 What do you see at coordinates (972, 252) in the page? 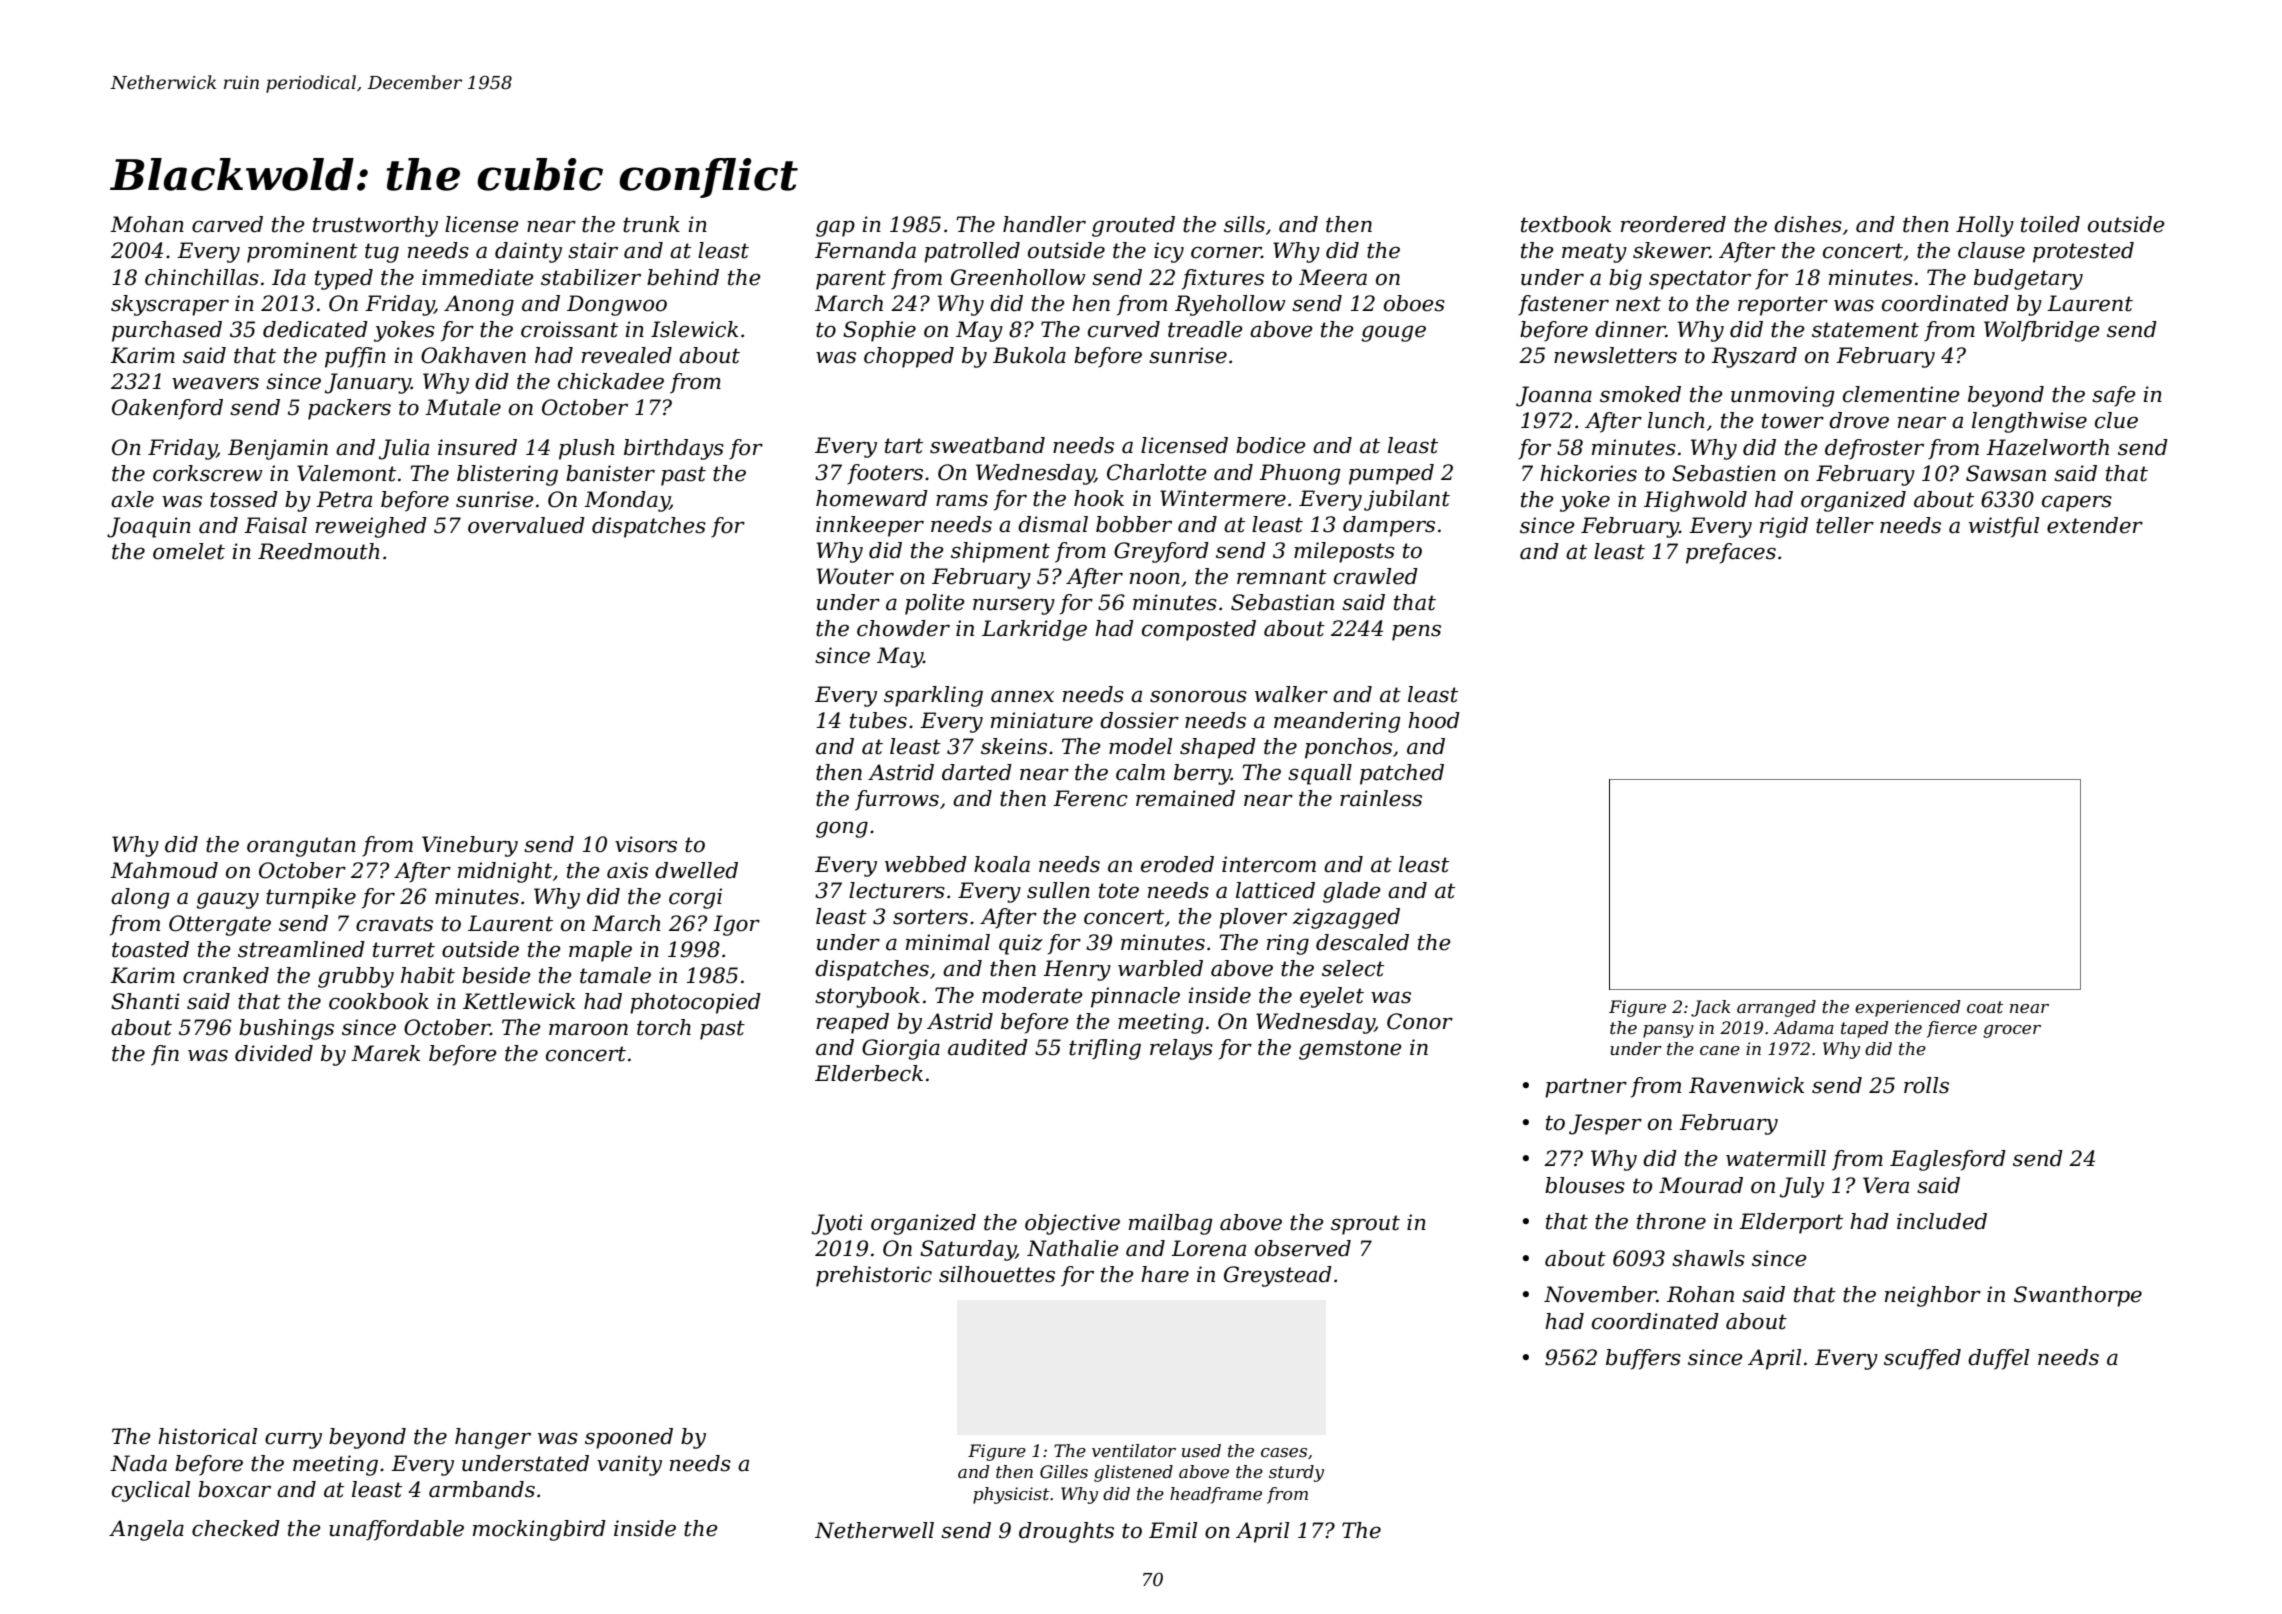
I see `patrolled` at bounding box center [972, 252].
